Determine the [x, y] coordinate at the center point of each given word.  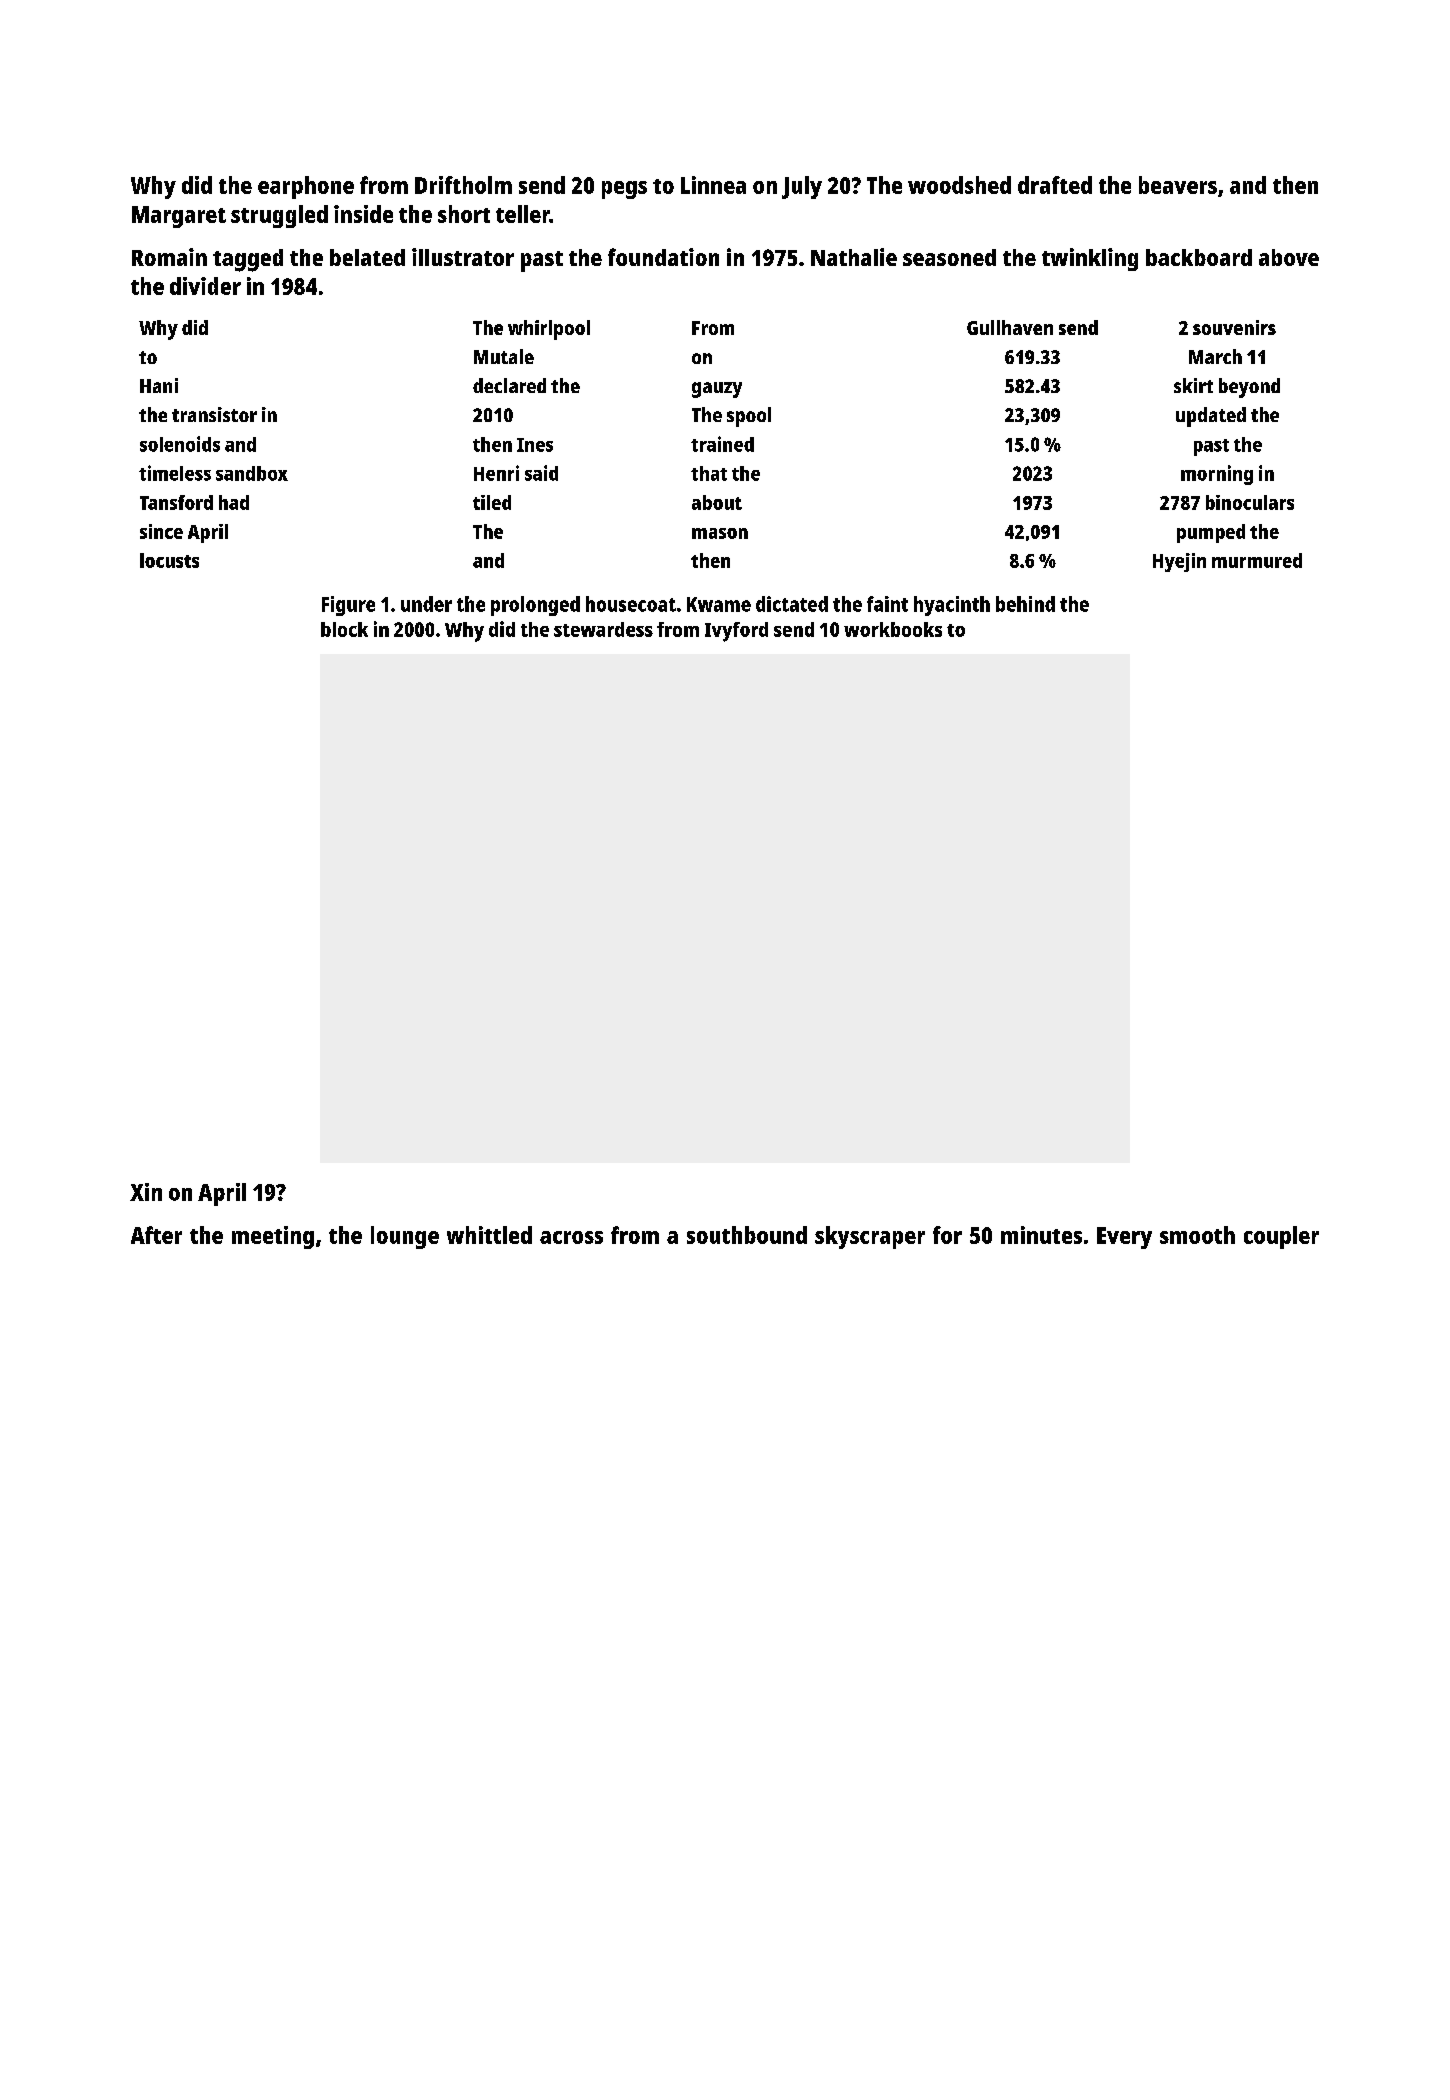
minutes [1041, 1235]
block [344, 629]
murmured [1257, 560]
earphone [306, 187]
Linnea [713, 185]
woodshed [959, 185]
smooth [1197, 1235]
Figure [348, 606]
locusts [169, 560]
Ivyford [736, 632]
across [571, 1237]
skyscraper [870, 1237]
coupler [1281, 1237]
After [156, 1235]
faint [887, 604]
